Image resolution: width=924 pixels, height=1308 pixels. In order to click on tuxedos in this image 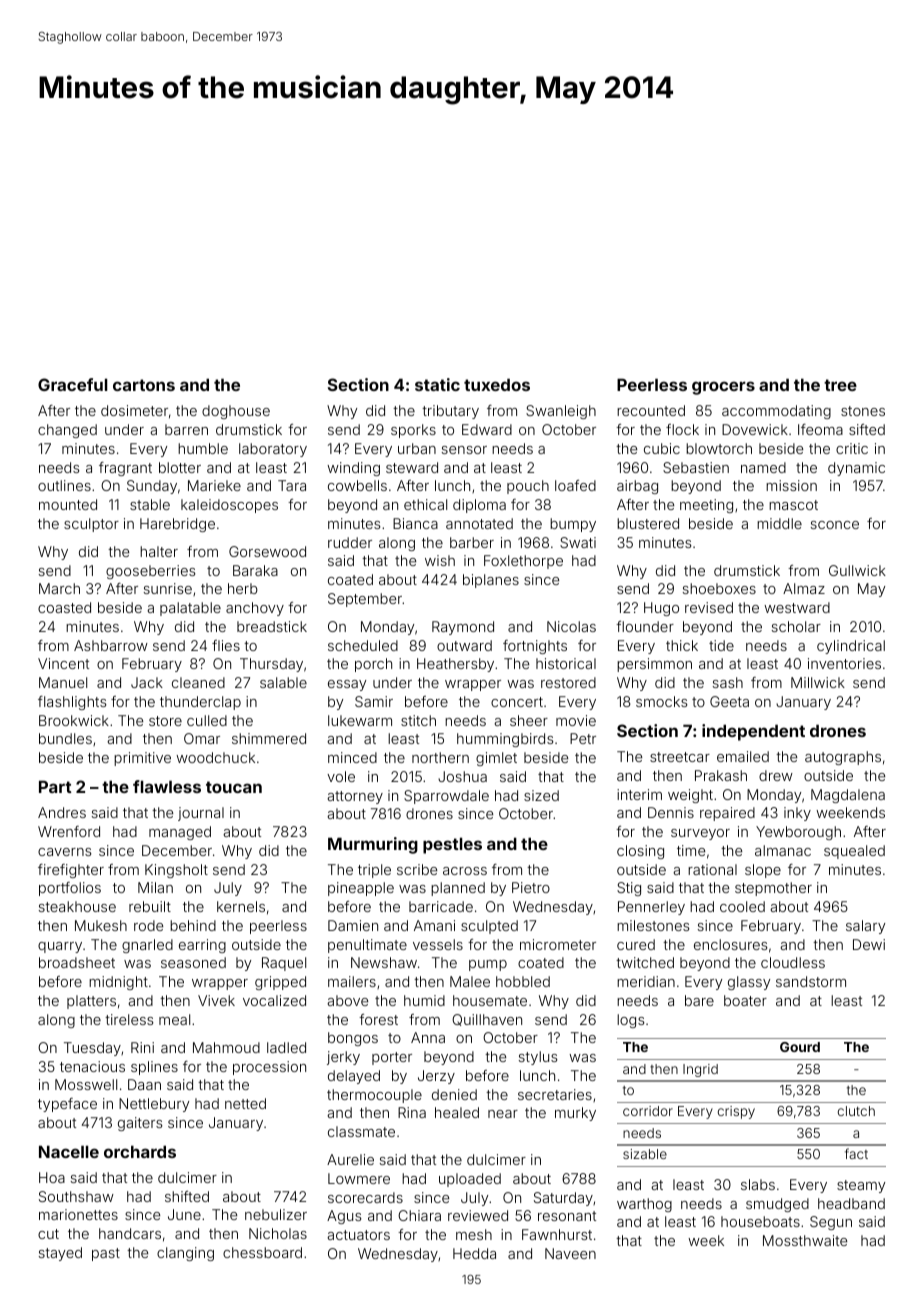, I will do `click(497, 384)`.
